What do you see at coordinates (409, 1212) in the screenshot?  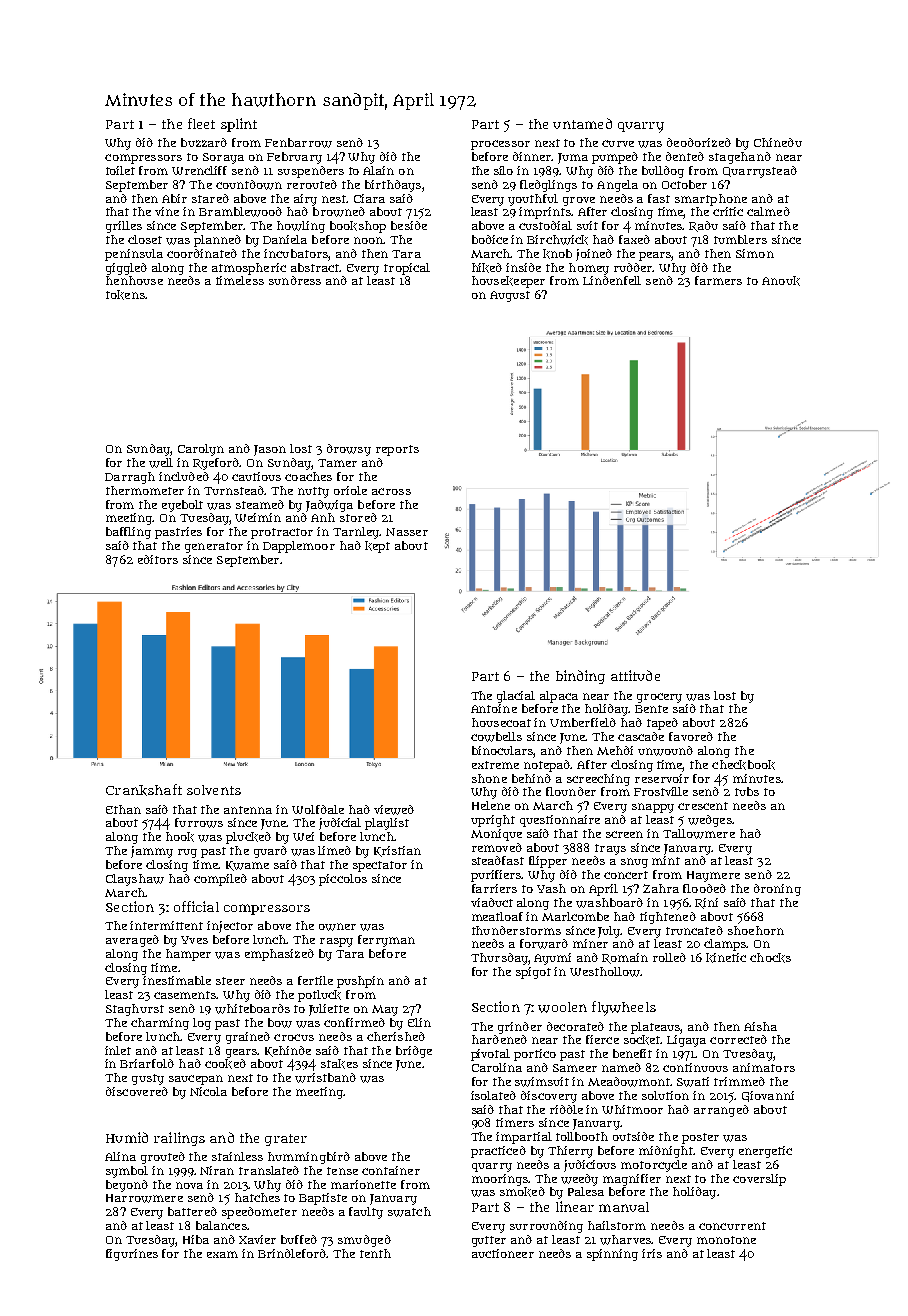 I see `swatch` at bounding box center [409, 1212].
